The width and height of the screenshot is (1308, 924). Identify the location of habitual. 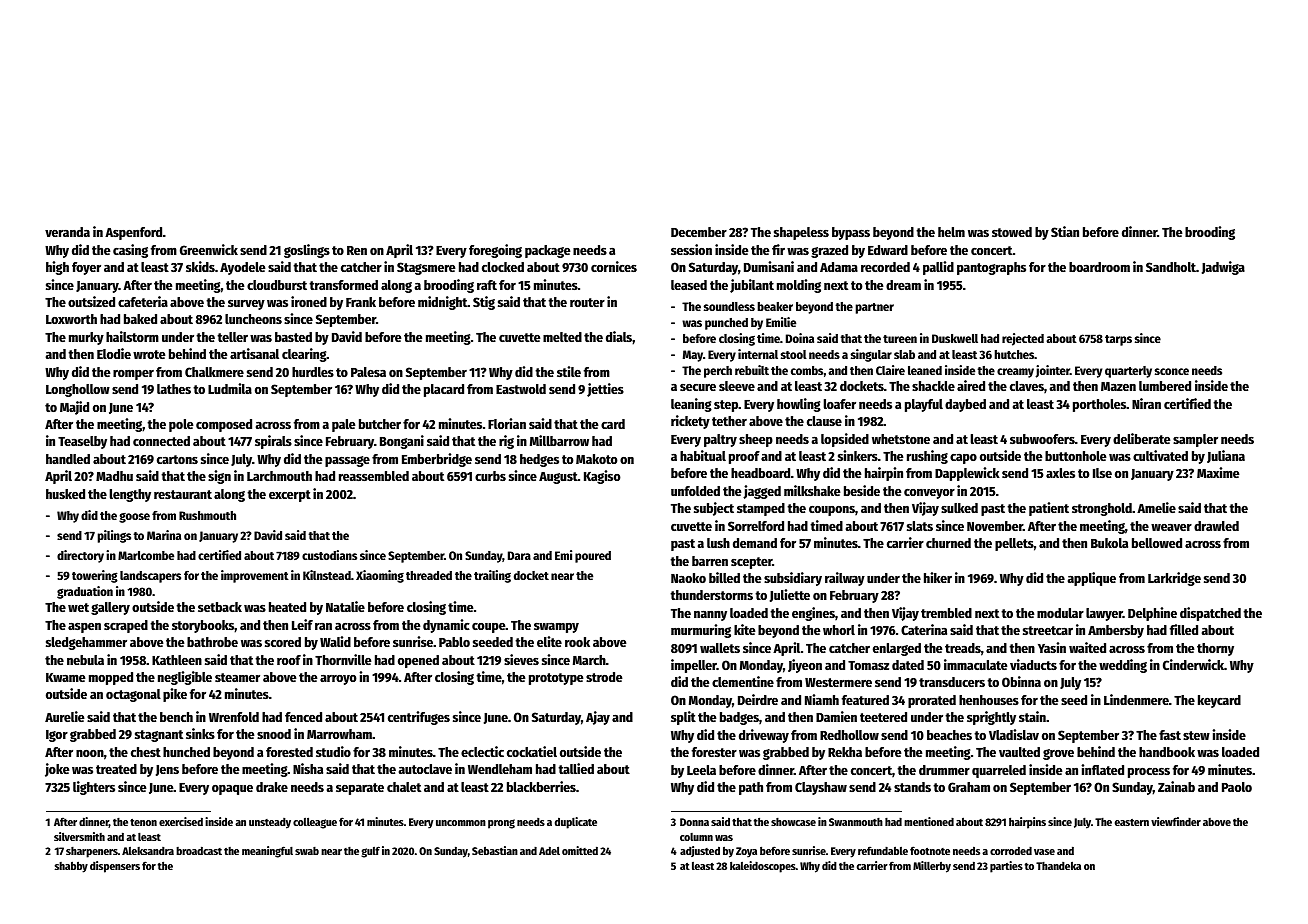
(703, 455).
